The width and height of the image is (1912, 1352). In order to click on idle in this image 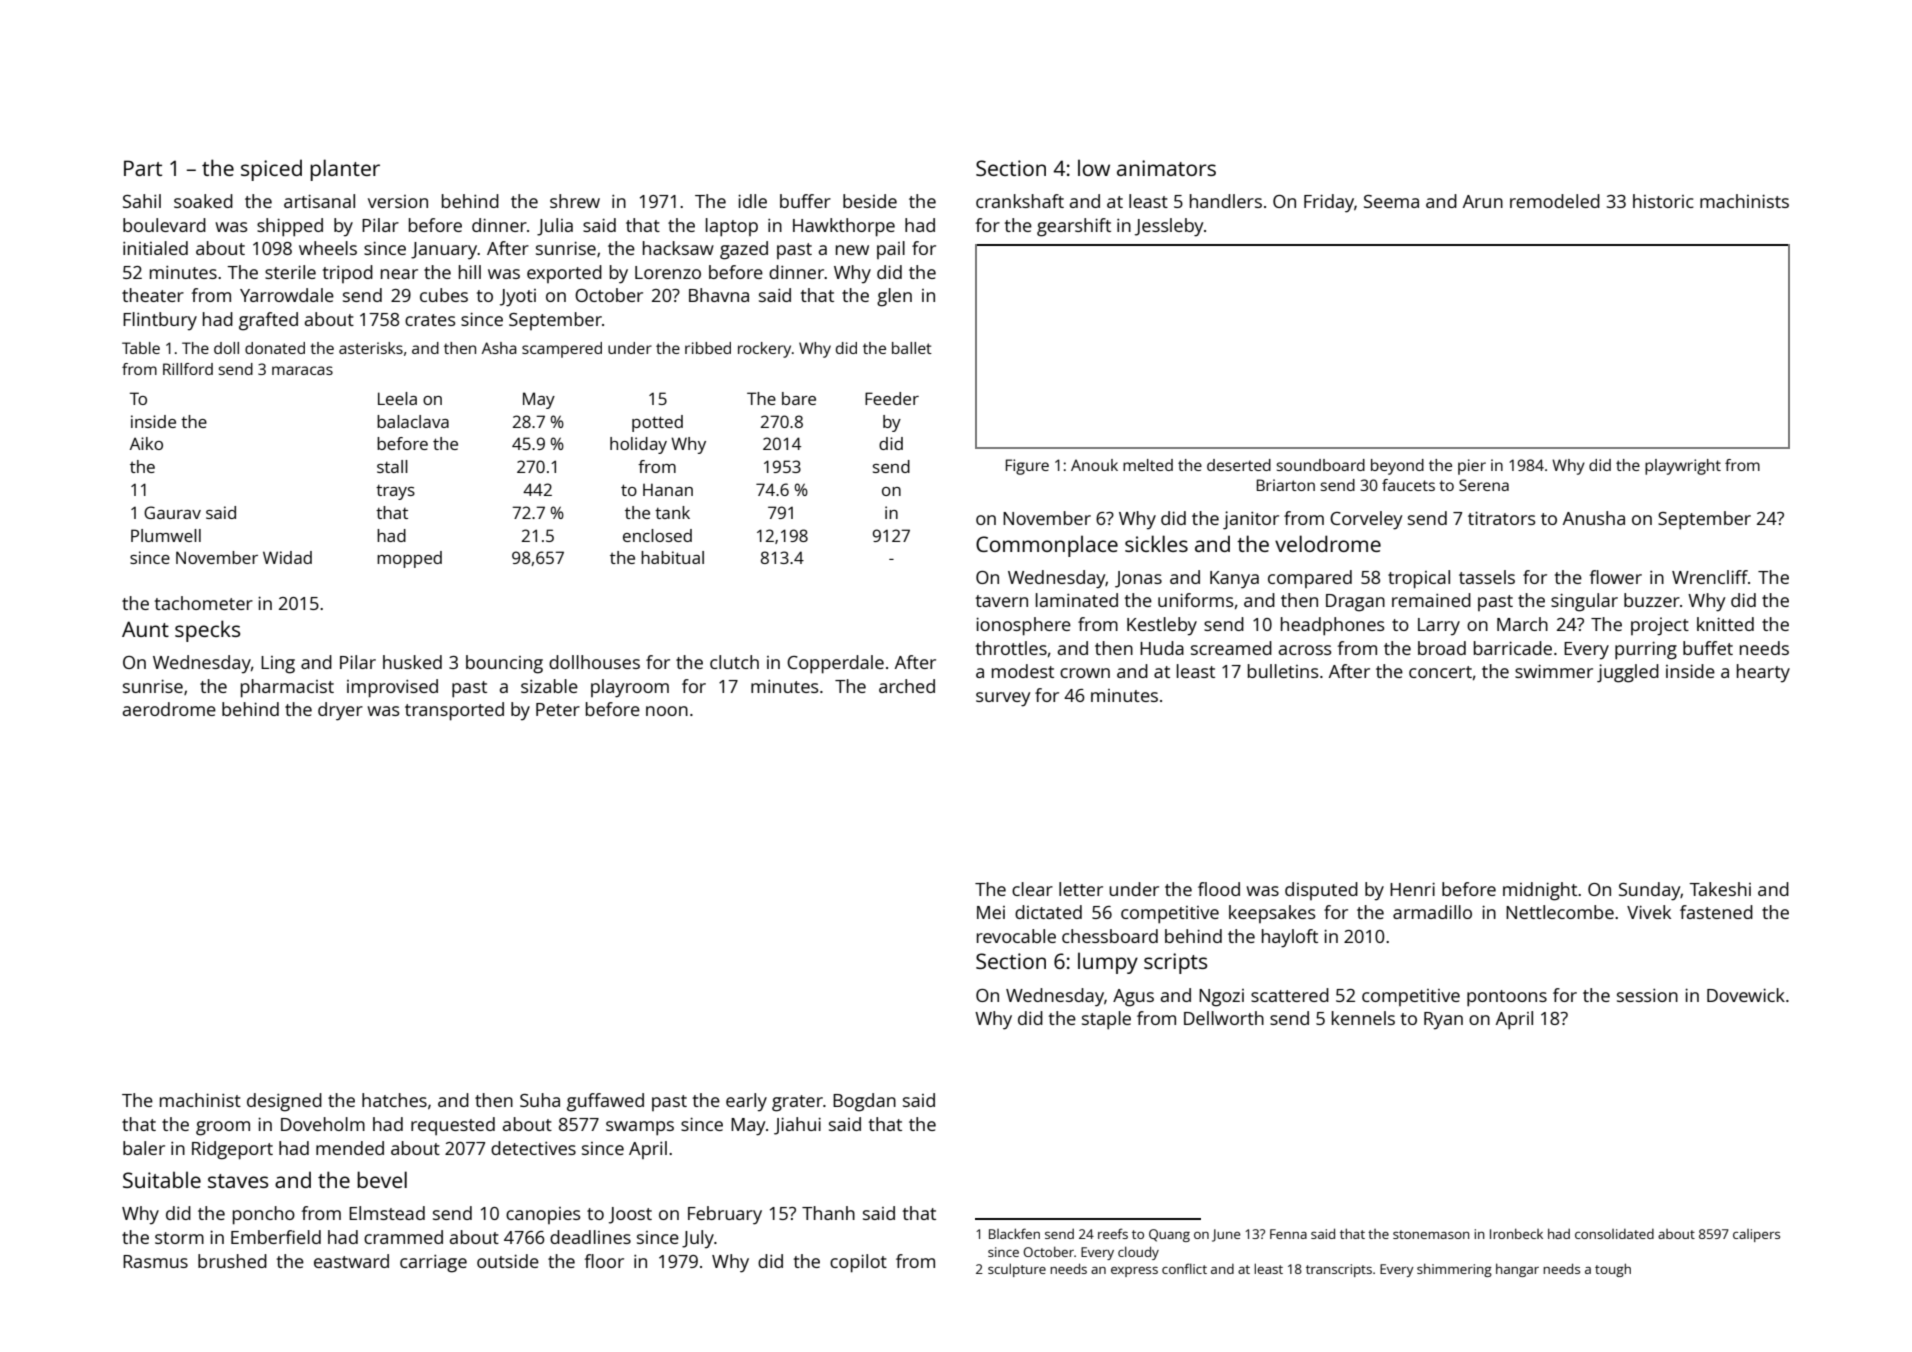, I will do `click(752, 201)`.
